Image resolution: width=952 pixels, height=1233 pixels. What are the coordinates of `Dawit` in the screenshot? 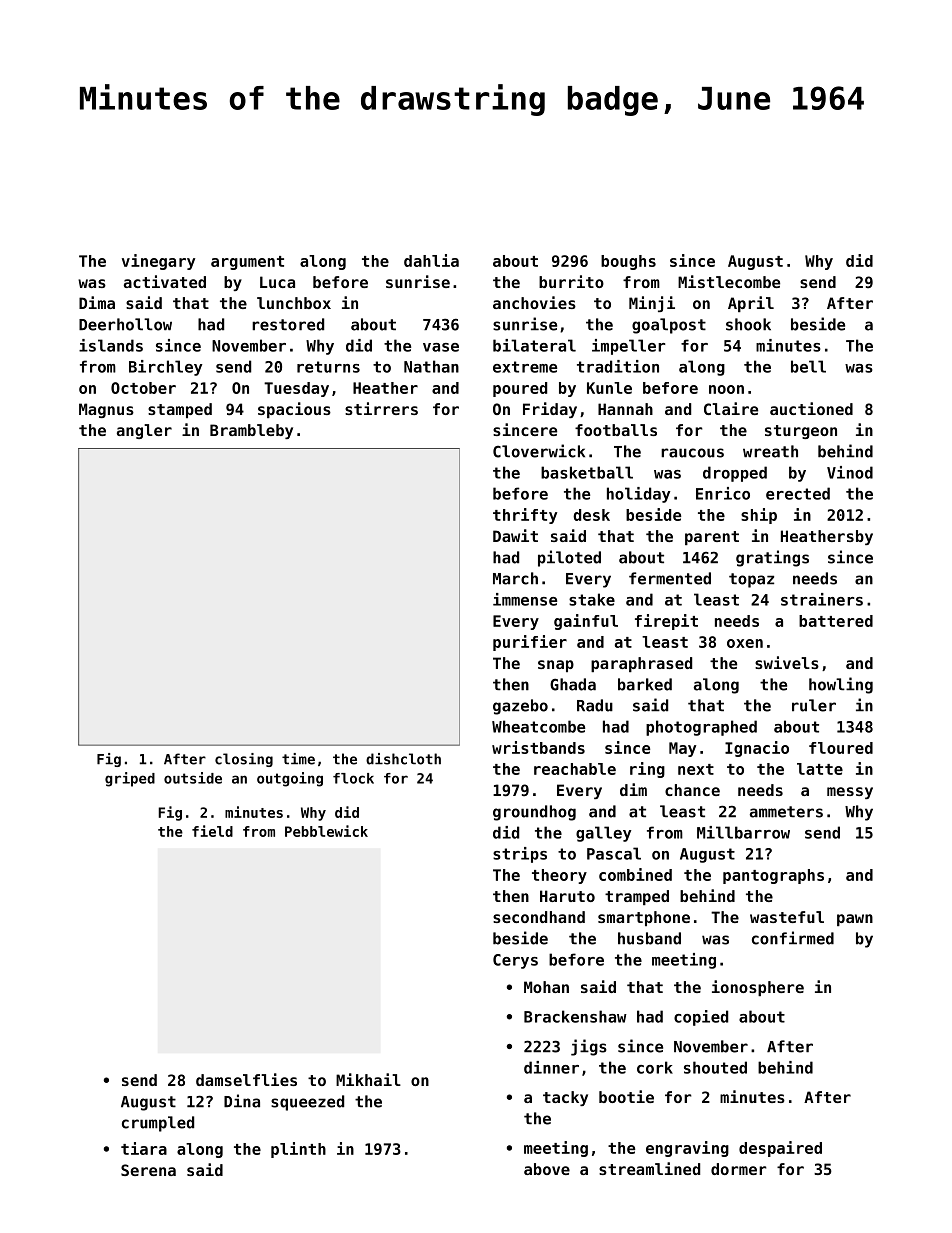 It's located at (515, 535).
